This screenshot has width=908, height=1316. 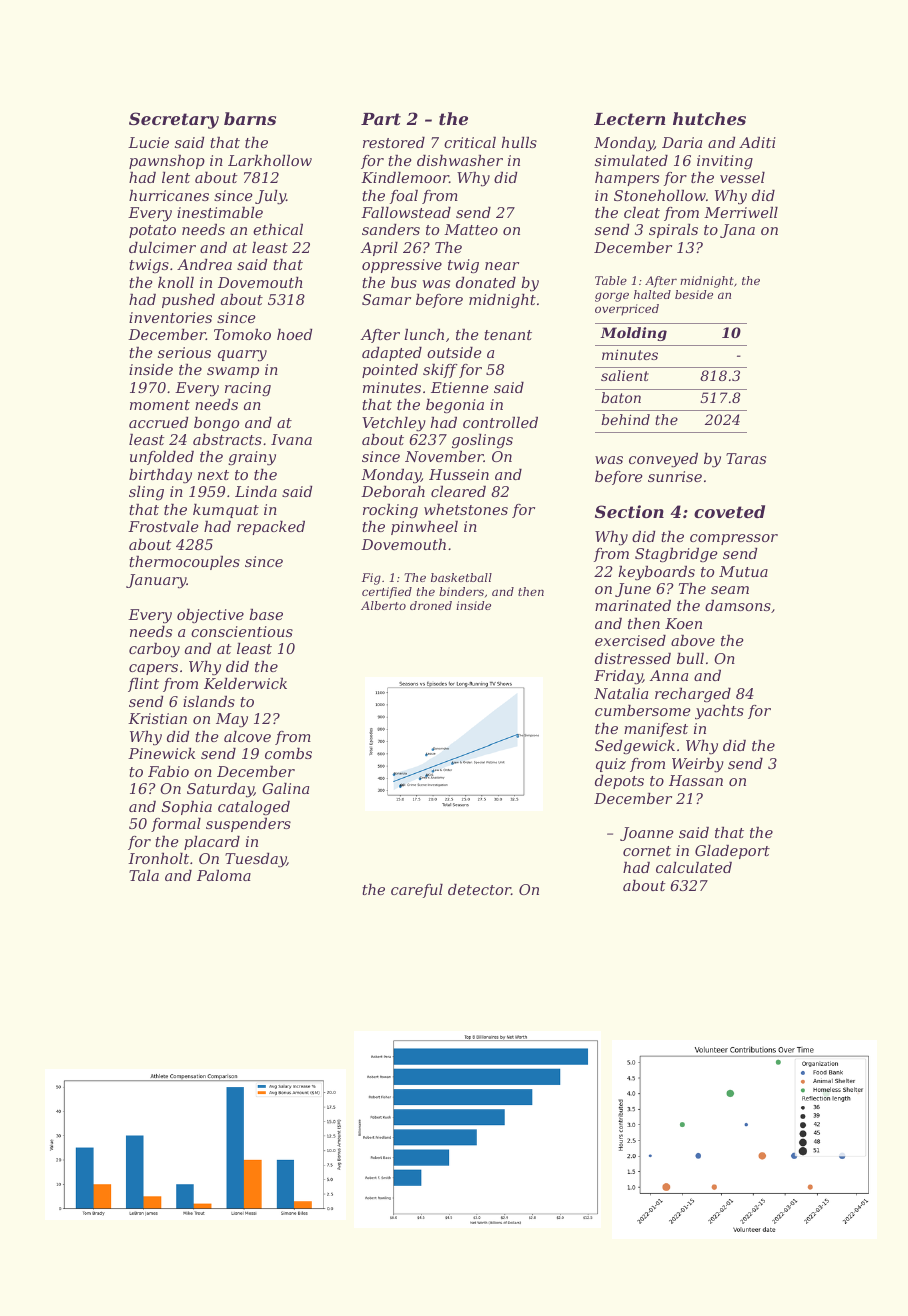 What do you see at coordinates (656, 730) in the screenshot?
I see `manifest` at bounding box center [656, 730].
